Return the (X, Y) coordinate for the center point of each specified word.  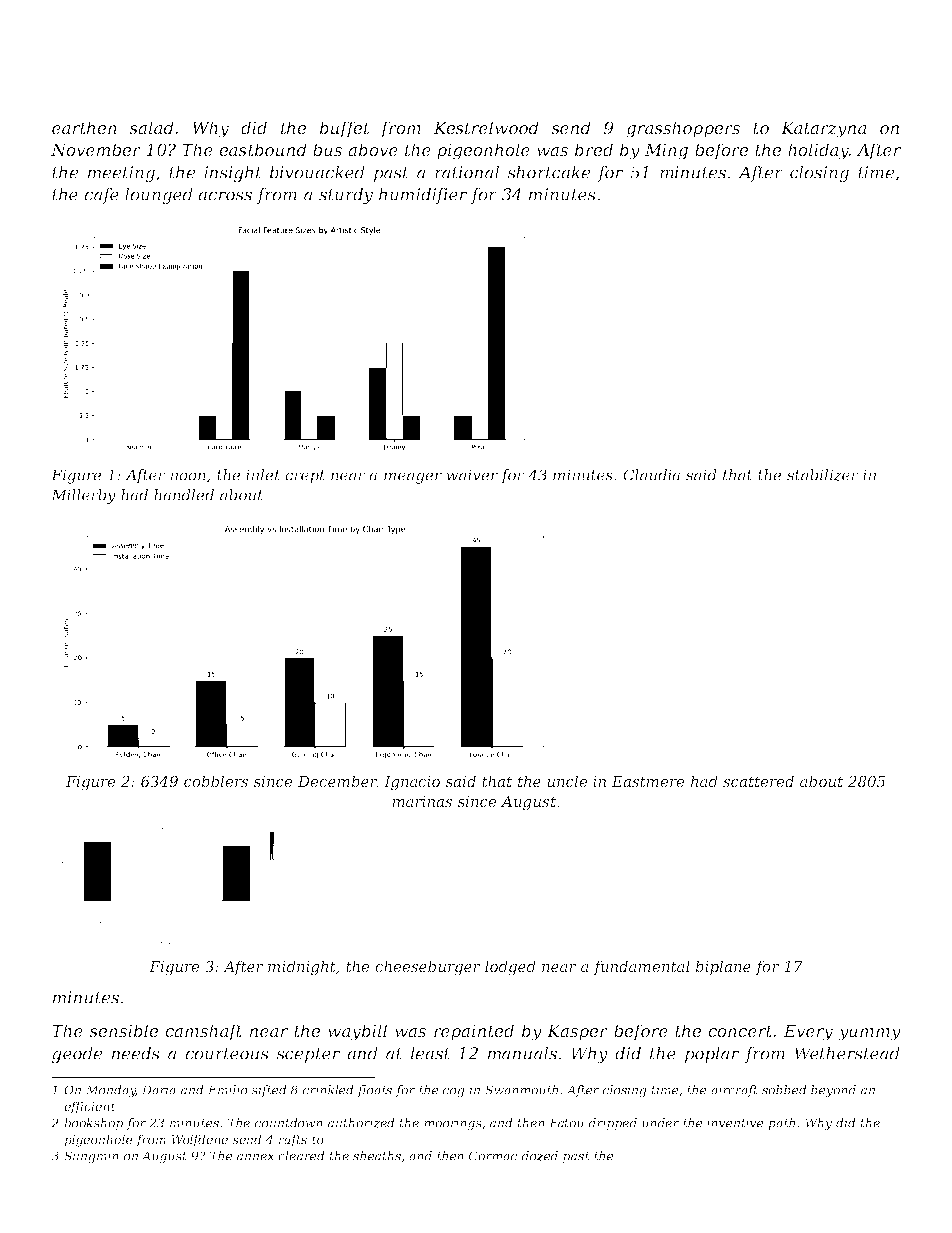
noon (188, 476)
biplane (723, 967)
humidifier (423, 196)
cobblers (216, 781)
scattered (758, 781)
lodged (510, 968)
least (430, 1053)
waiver (472, 475)
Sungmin (91, 1157)
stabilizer (823, 475)
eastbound (263, 149)
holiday (818, 151)
